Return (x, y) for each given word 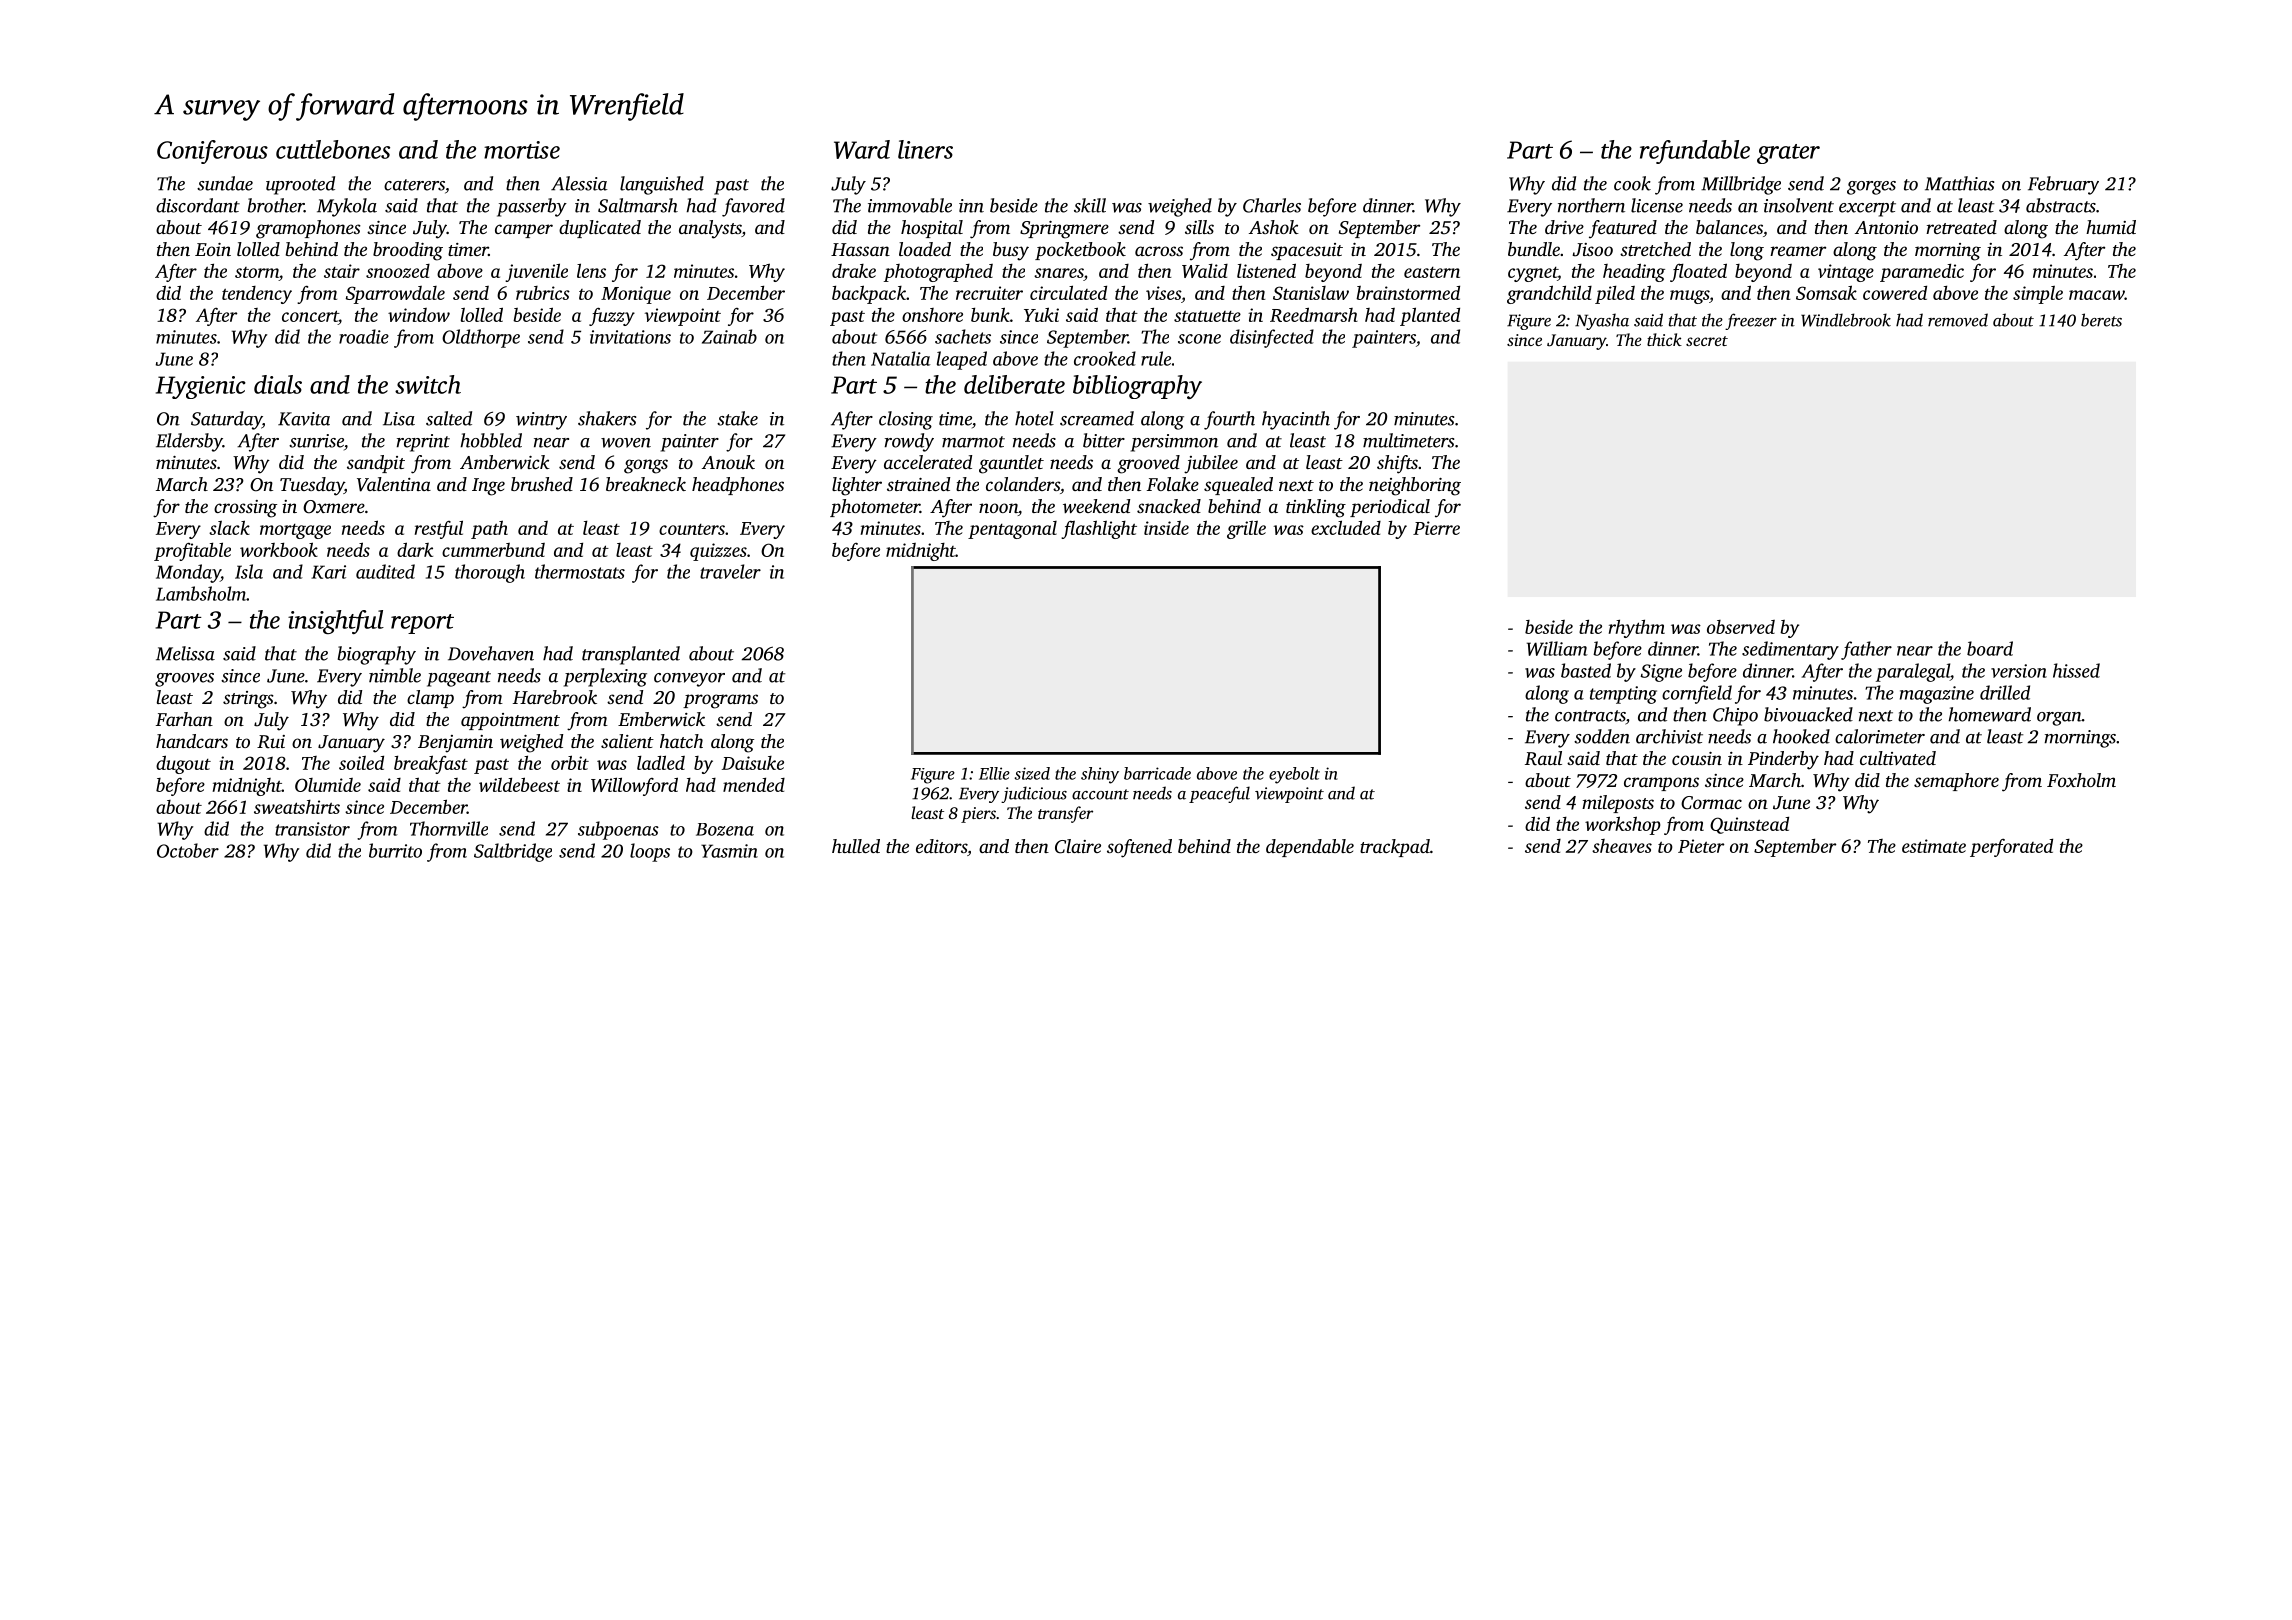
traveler (730, 571)
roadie (364, 336)
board (1990, 648)
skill (1090, 205)
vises (1163, 293)
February (2063, 185)
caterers (414, 185)
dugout (183, 764)
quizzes (718, 552)
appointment (510, 721)
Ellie (994, 773)
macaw (2097, 295)
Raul (1543, 758)
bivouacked (1808, 714)
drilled (2005, 692)
